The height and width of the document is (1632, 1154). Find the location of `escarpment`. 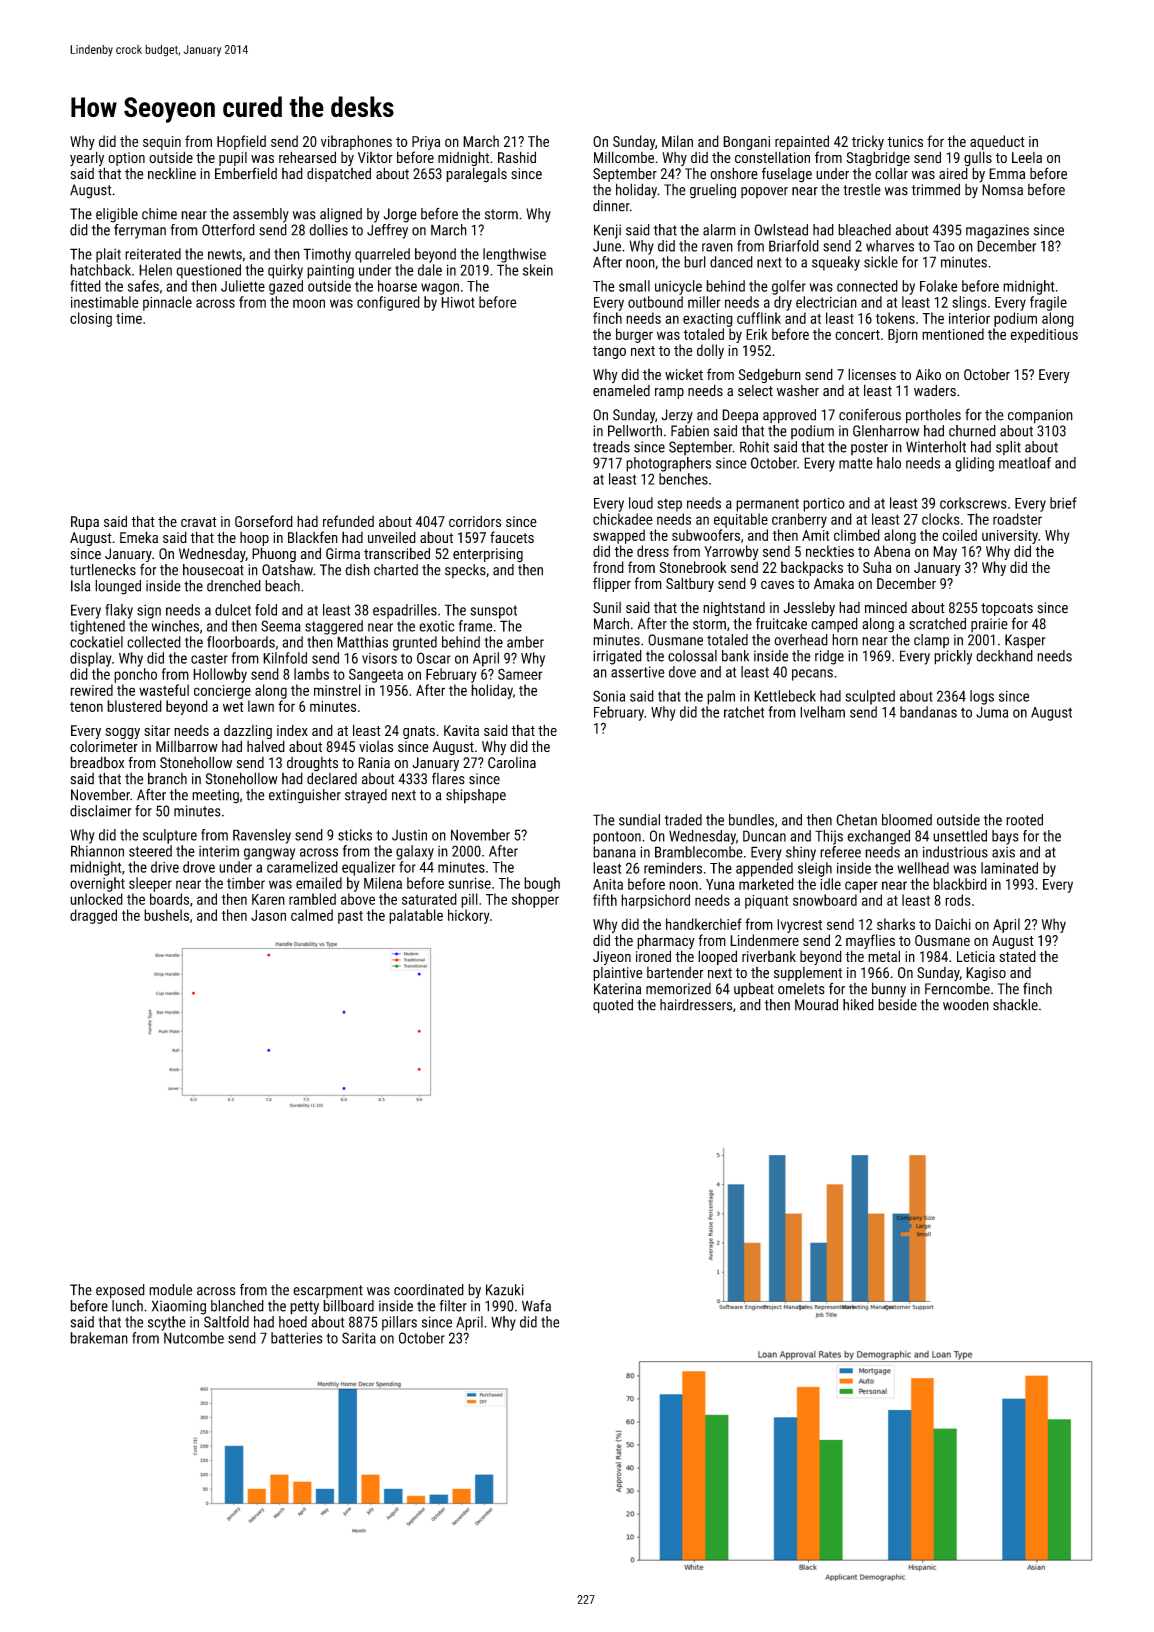

escarpment is located at coordinates (328, 1291).
